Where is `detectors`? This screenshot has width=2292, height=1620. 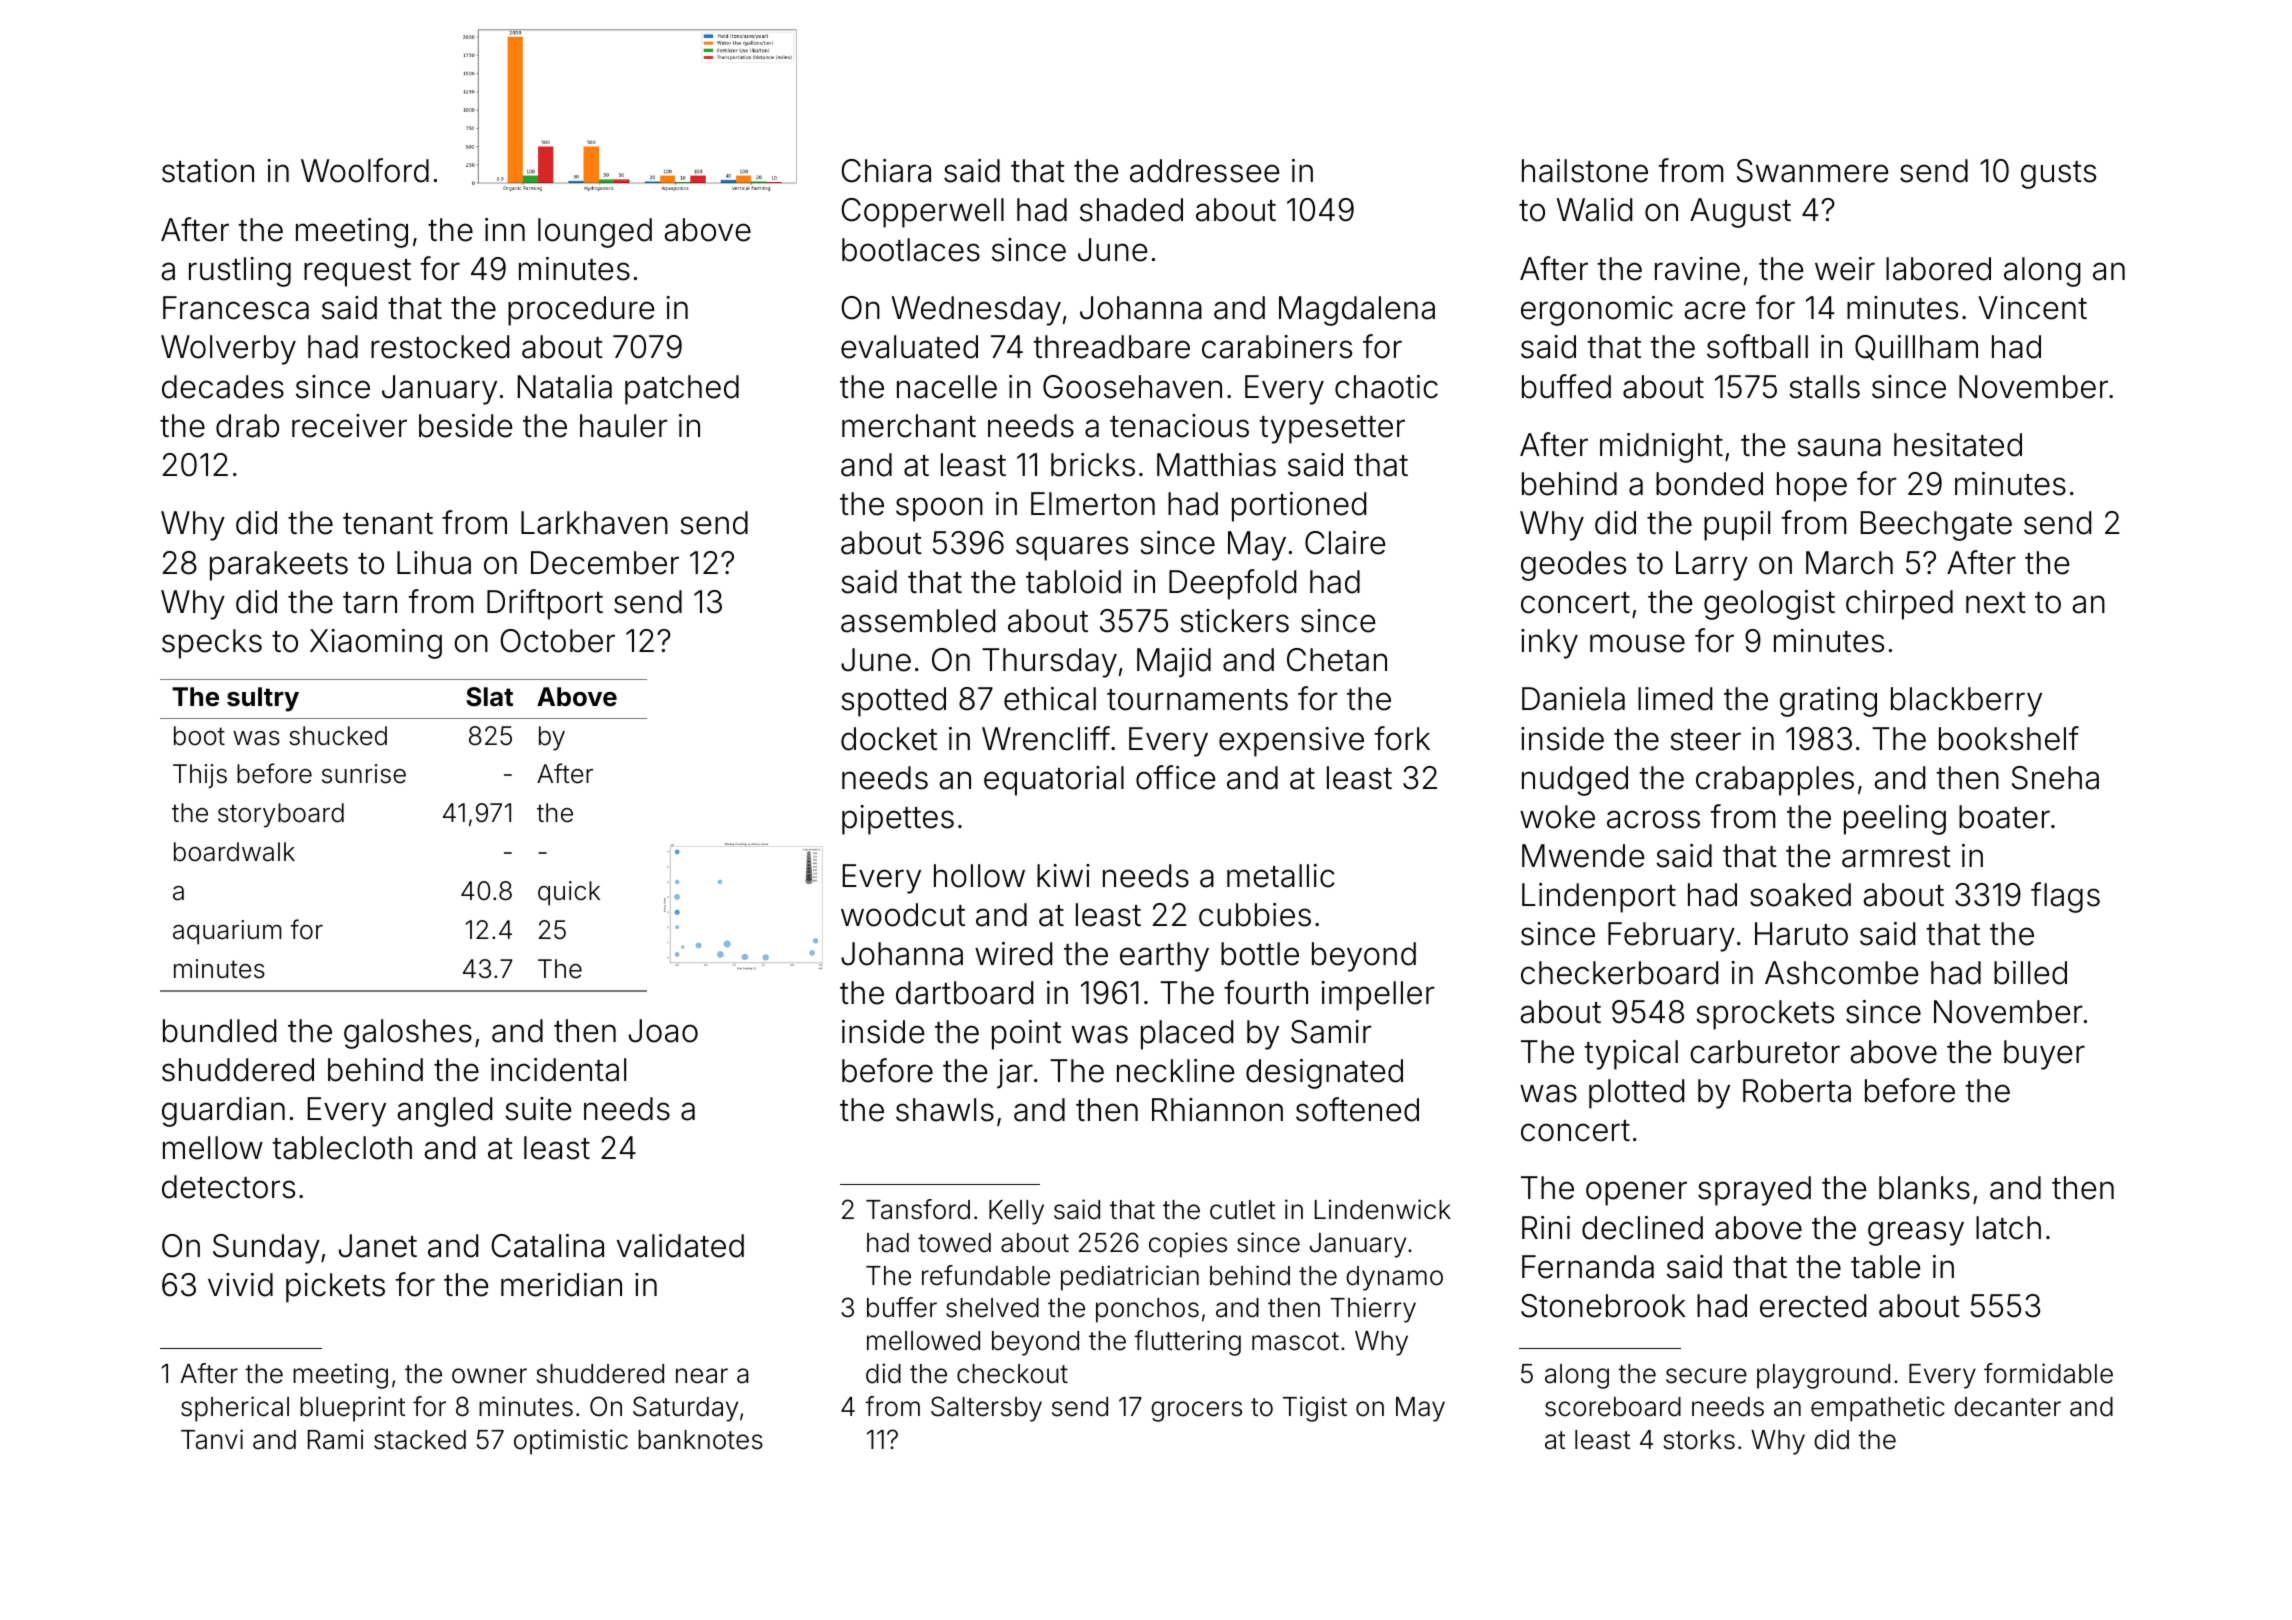
detectors is located at coordinates (228, 1187).
